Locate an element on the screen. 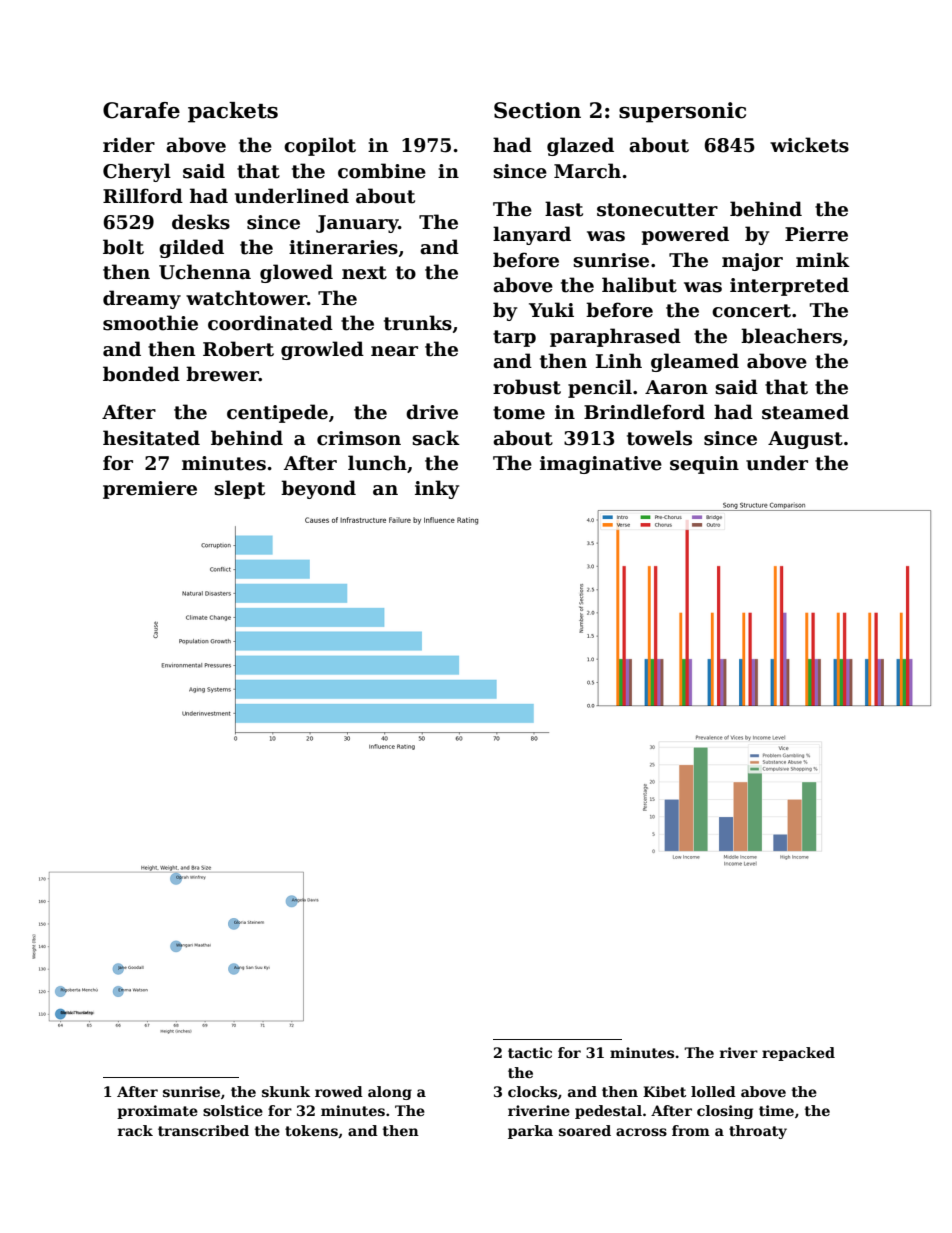 This screenshot has height=1233, width=952. hesitated is located at coordinates (151, 438).
